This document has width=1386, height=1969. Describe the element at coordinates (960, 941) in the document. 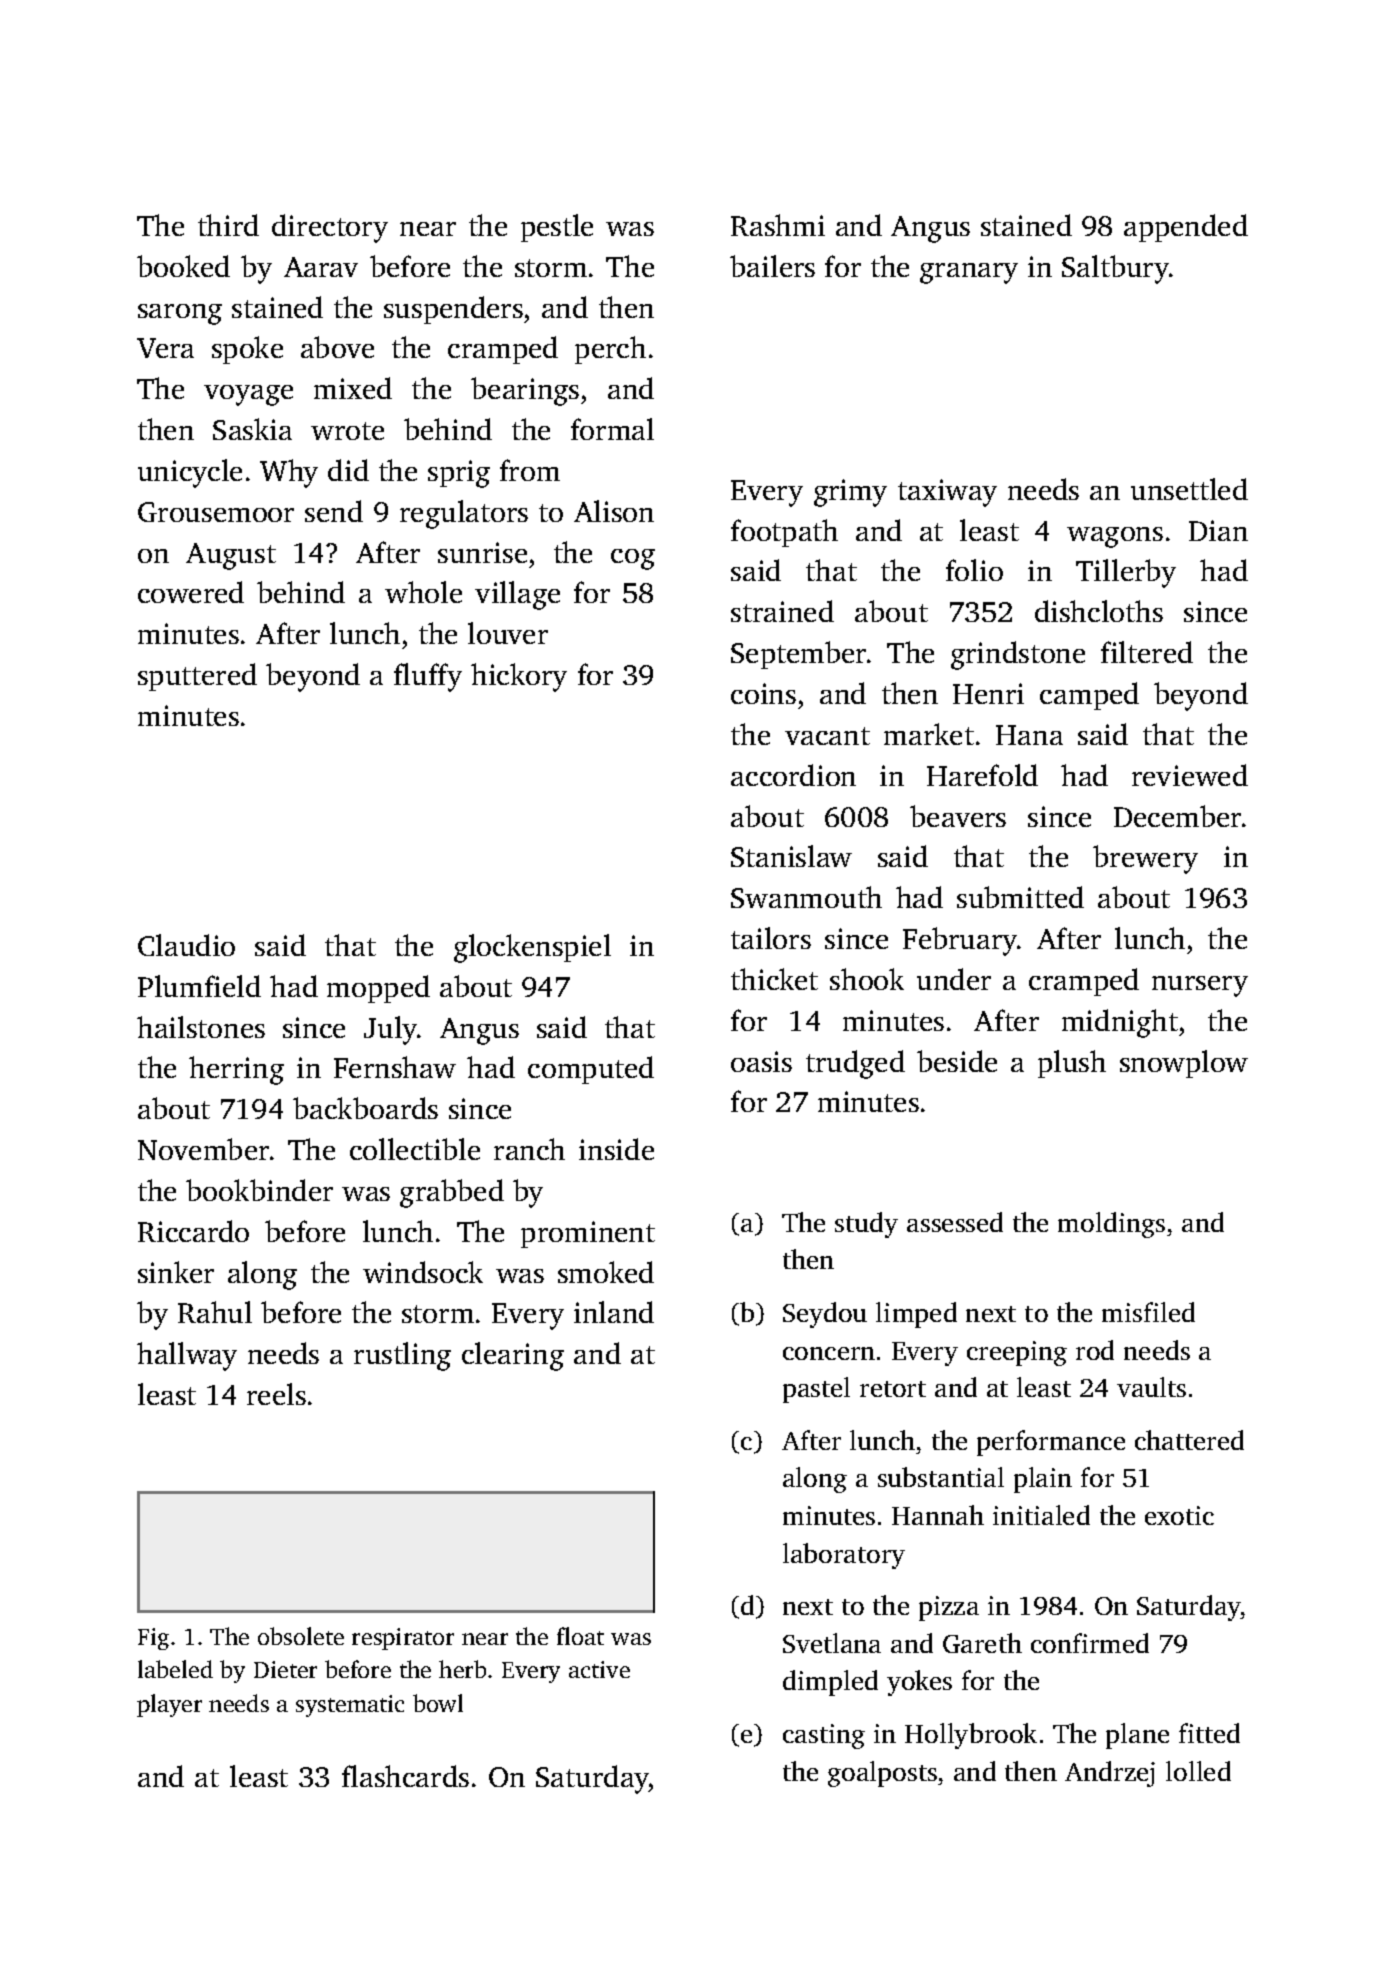

I see `February` at that location.
